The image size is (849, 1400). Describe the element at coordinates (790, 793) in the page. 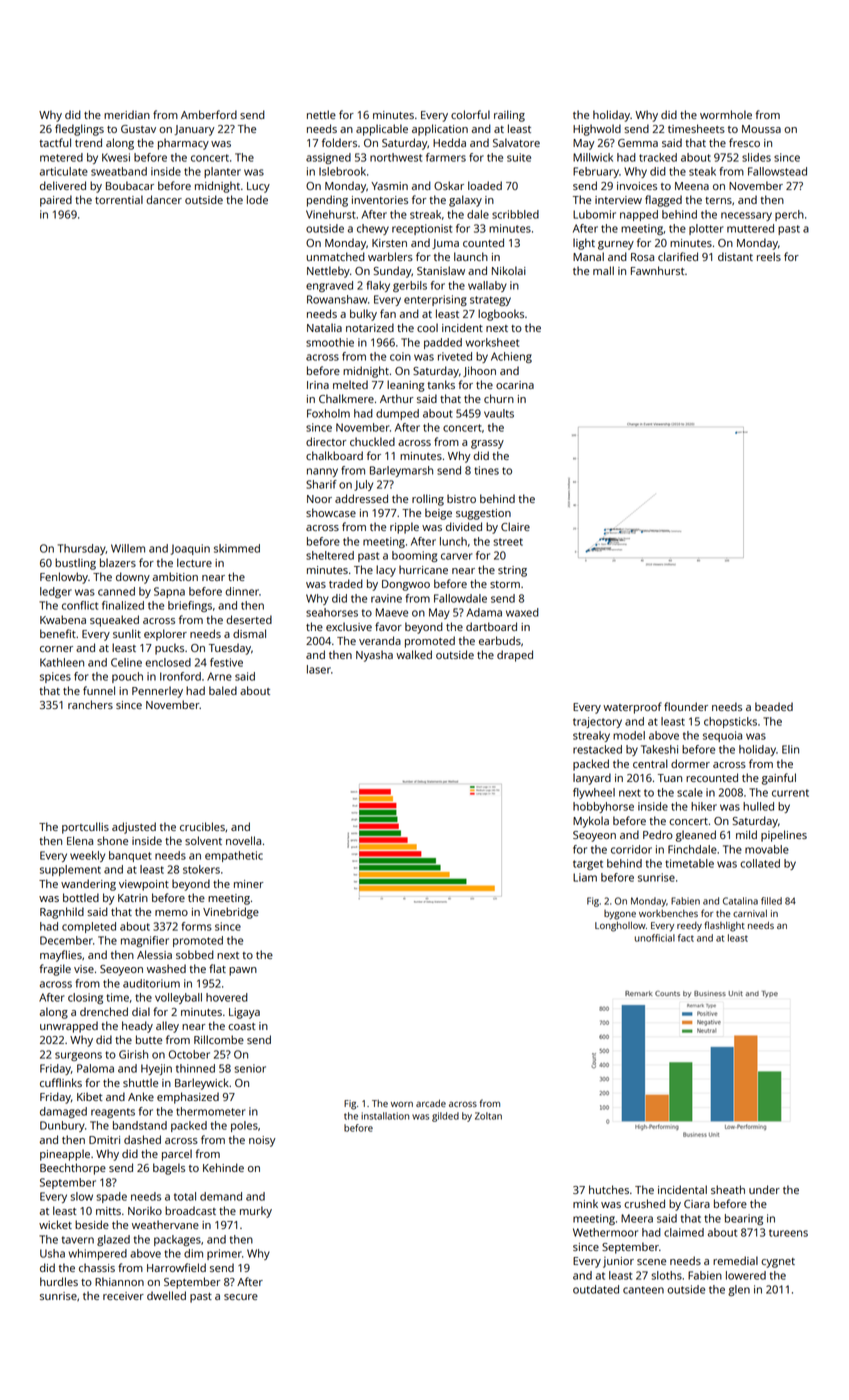

I see `current` at that location.
